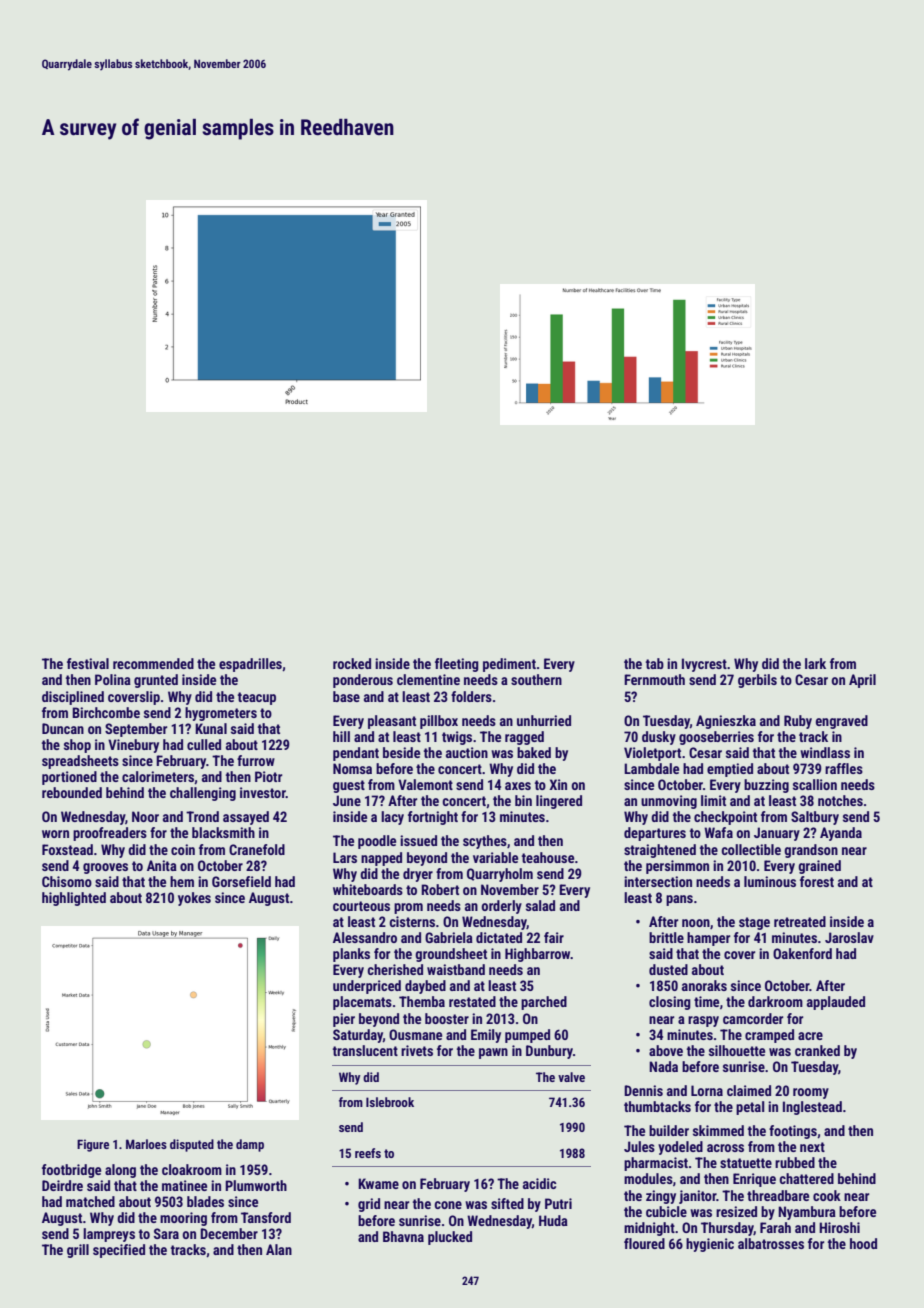 The height and width of the screenshot is (1308, 924). What do you see at coordinates (654, 679) in the screenshot?
I see `Fernmouth` at bounding box center [654, 679].
